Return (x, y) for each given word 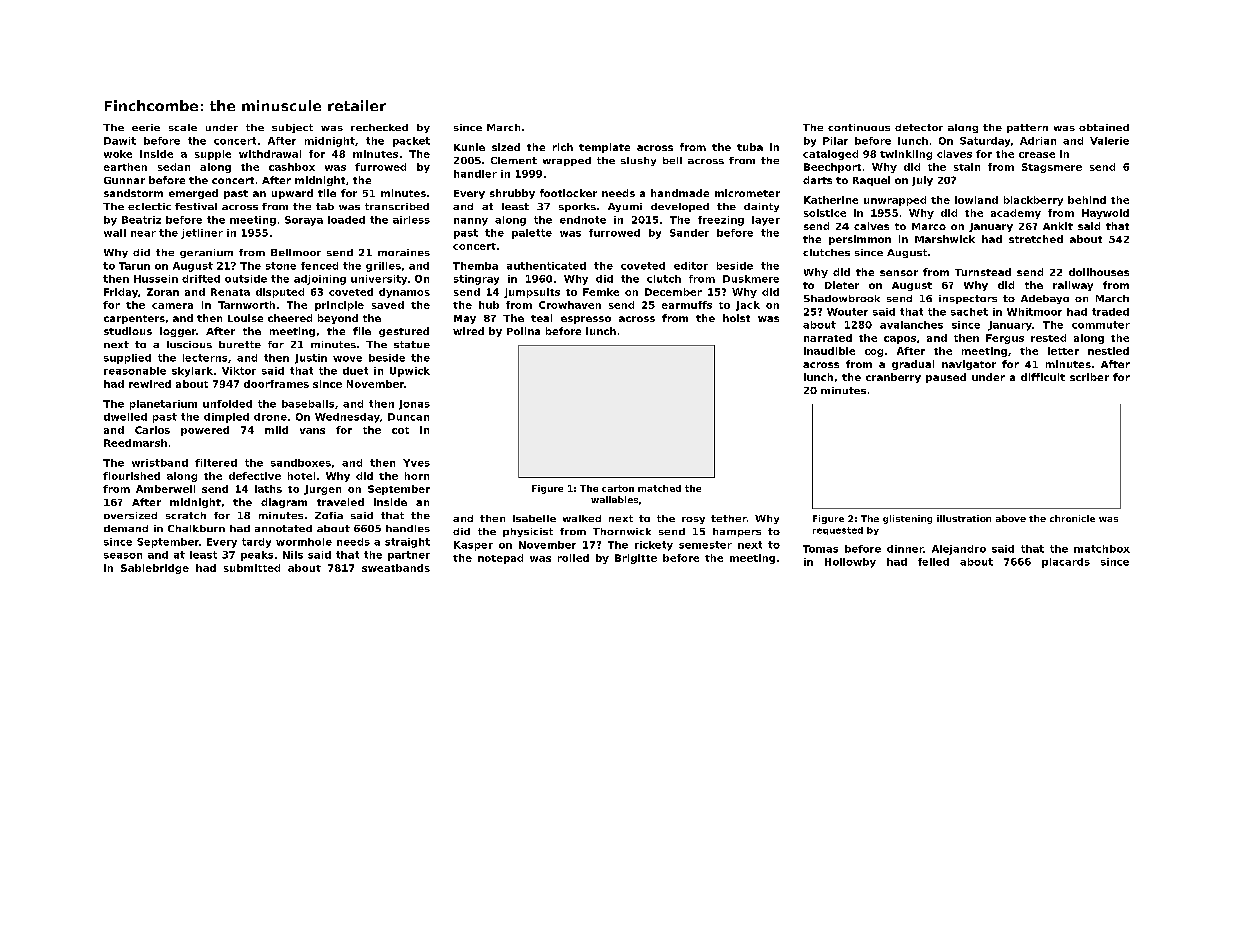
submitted (252, 568)
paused (946, 378)
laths (268, 489)
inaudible (829, 351)
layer (766, 221)
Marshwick (945, 239)
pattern (1027, 128)
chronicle (1072, 518)
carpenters (134, 319)
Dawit (120, 141)
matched (659, 488)
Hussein (156, 279)
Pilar (835, 141)
